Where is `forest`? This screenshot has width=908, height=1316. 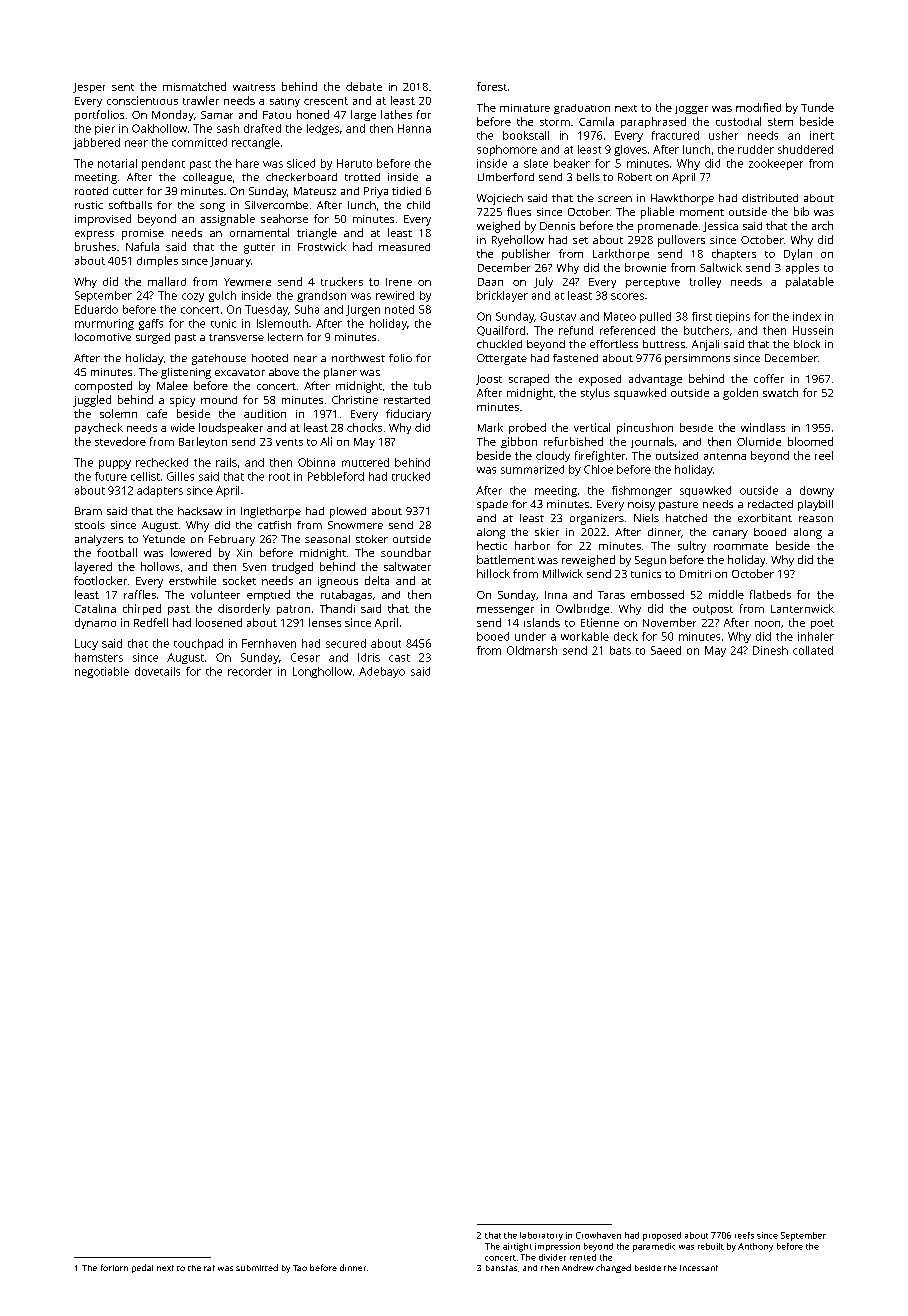
forest is located at coordinates (492, 86).
